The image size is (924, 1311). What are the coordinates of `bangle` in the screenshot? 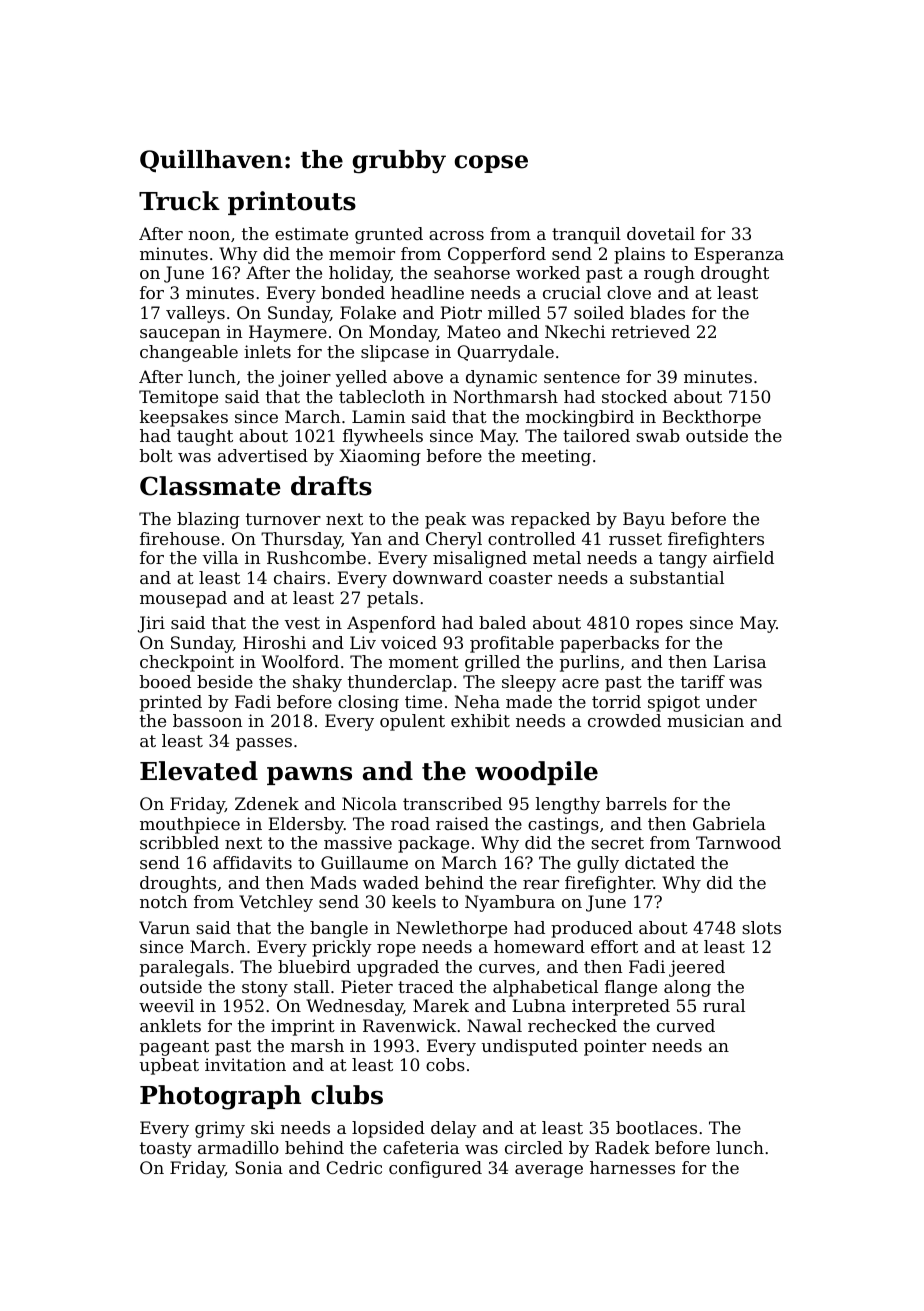 It's located at (339, 929).
